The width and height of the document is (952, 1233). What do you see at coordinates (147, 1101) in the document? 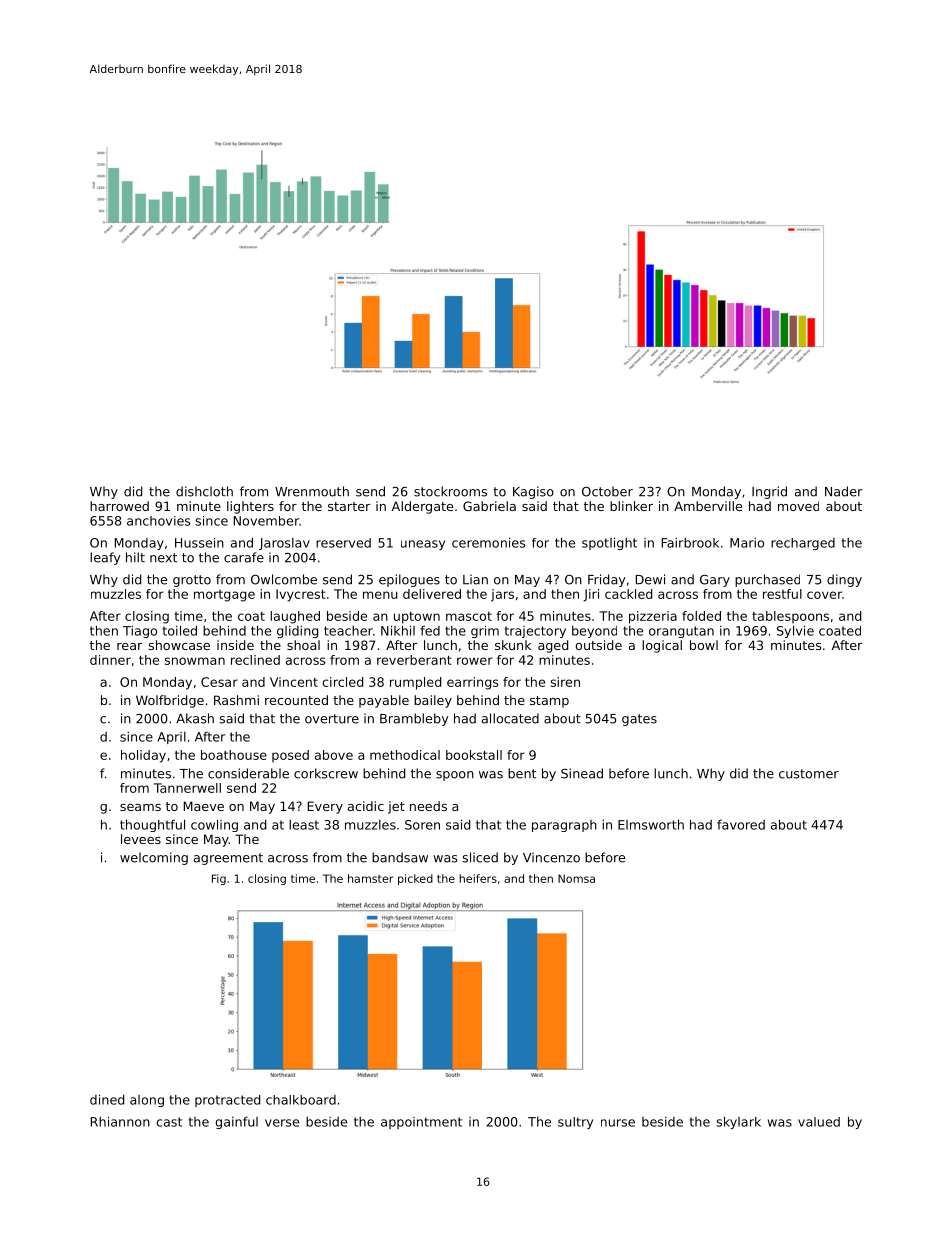
I see `along` at bounding box center [147, 1101].
